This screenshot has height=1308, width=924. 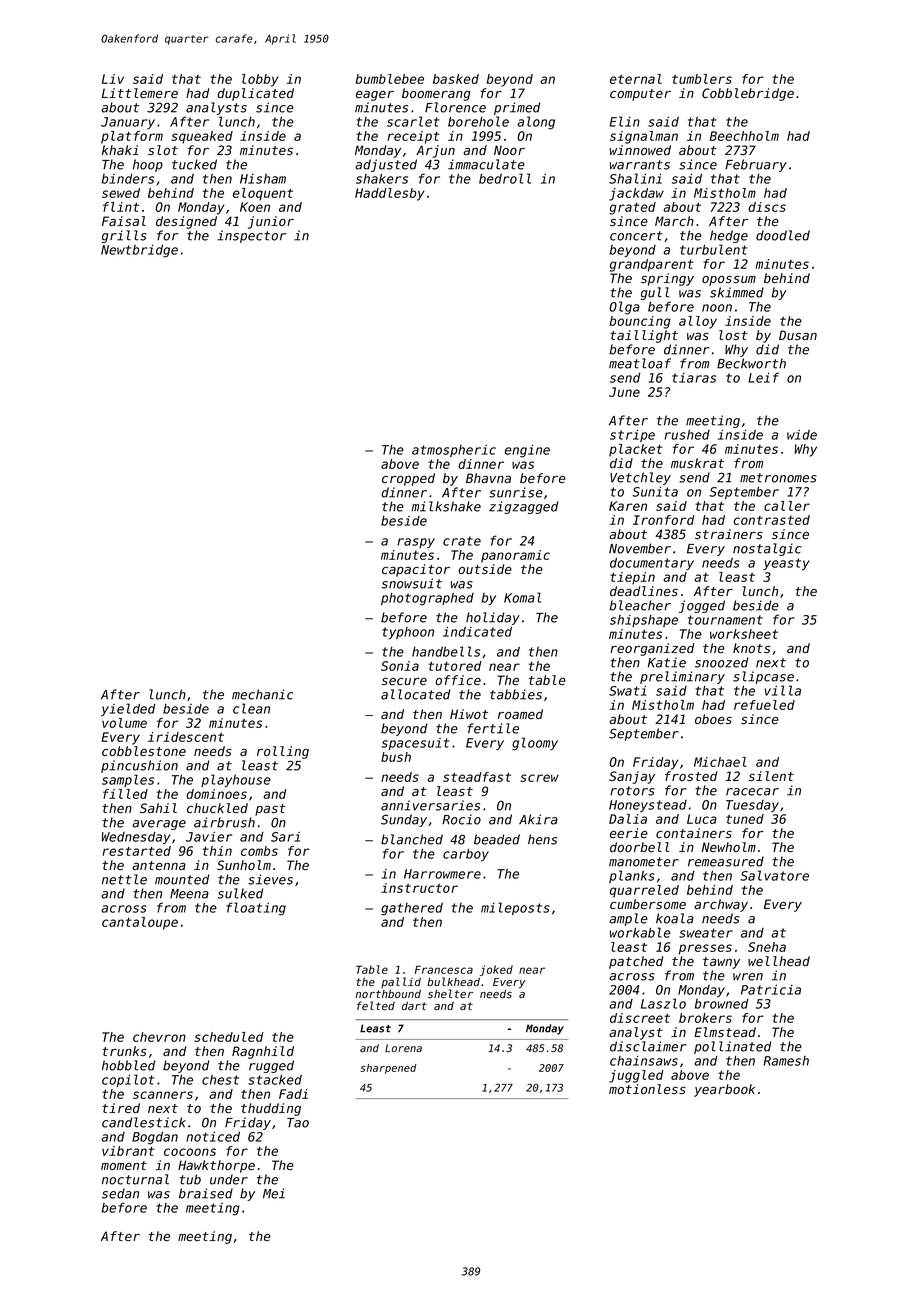 I want to click on atmospheric, so click(x=454, y=451).
